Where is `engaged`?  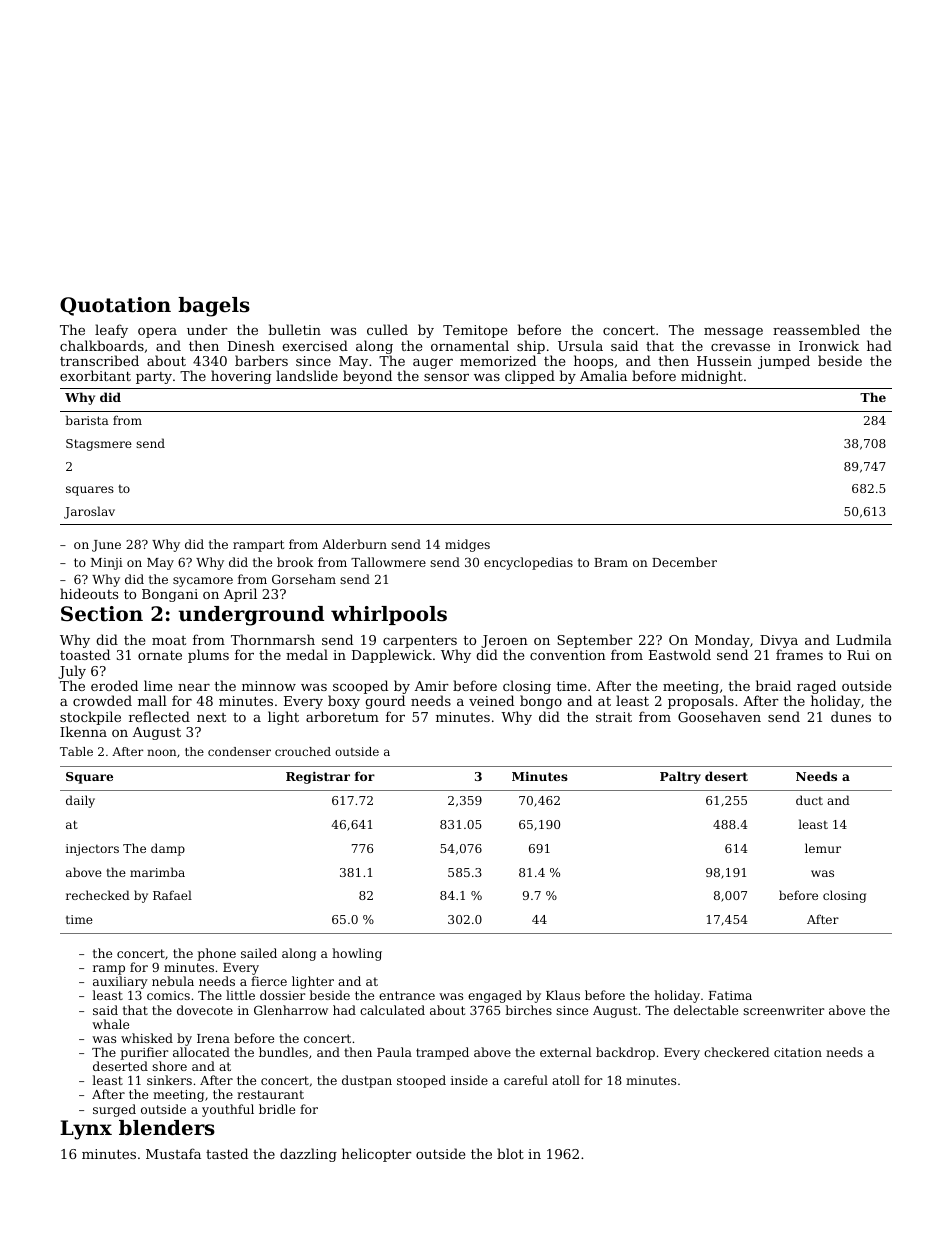
engaged is located at coordinates (495, 996).
